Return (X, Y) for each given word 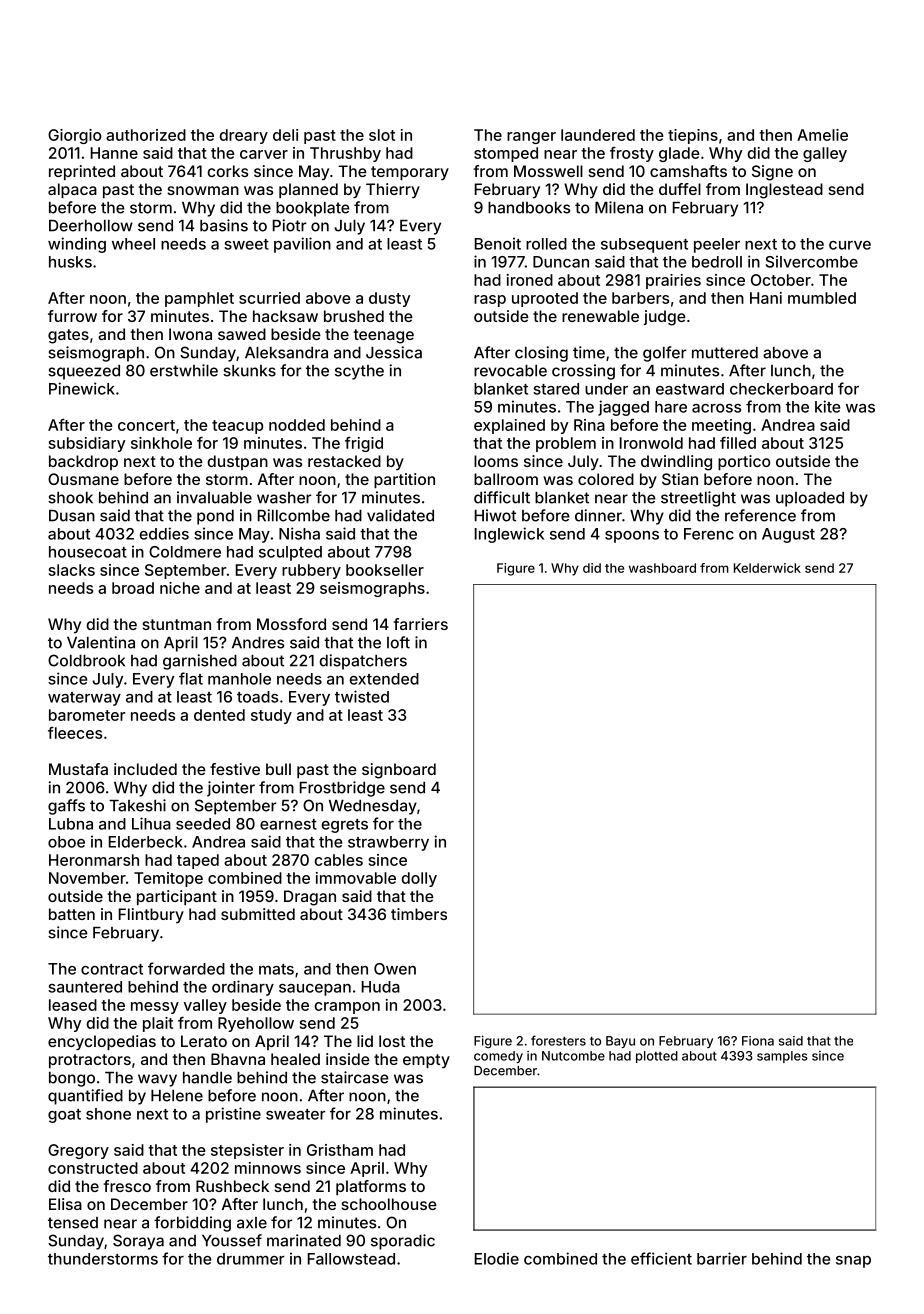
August (788, 535)
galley (825, 154)
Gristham (340, 1150)
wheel (133, 244)
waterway (84, 699)
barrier (722, 1258)
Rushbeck (232, 1186)
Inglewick (509, 535)
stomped (506, 154)
